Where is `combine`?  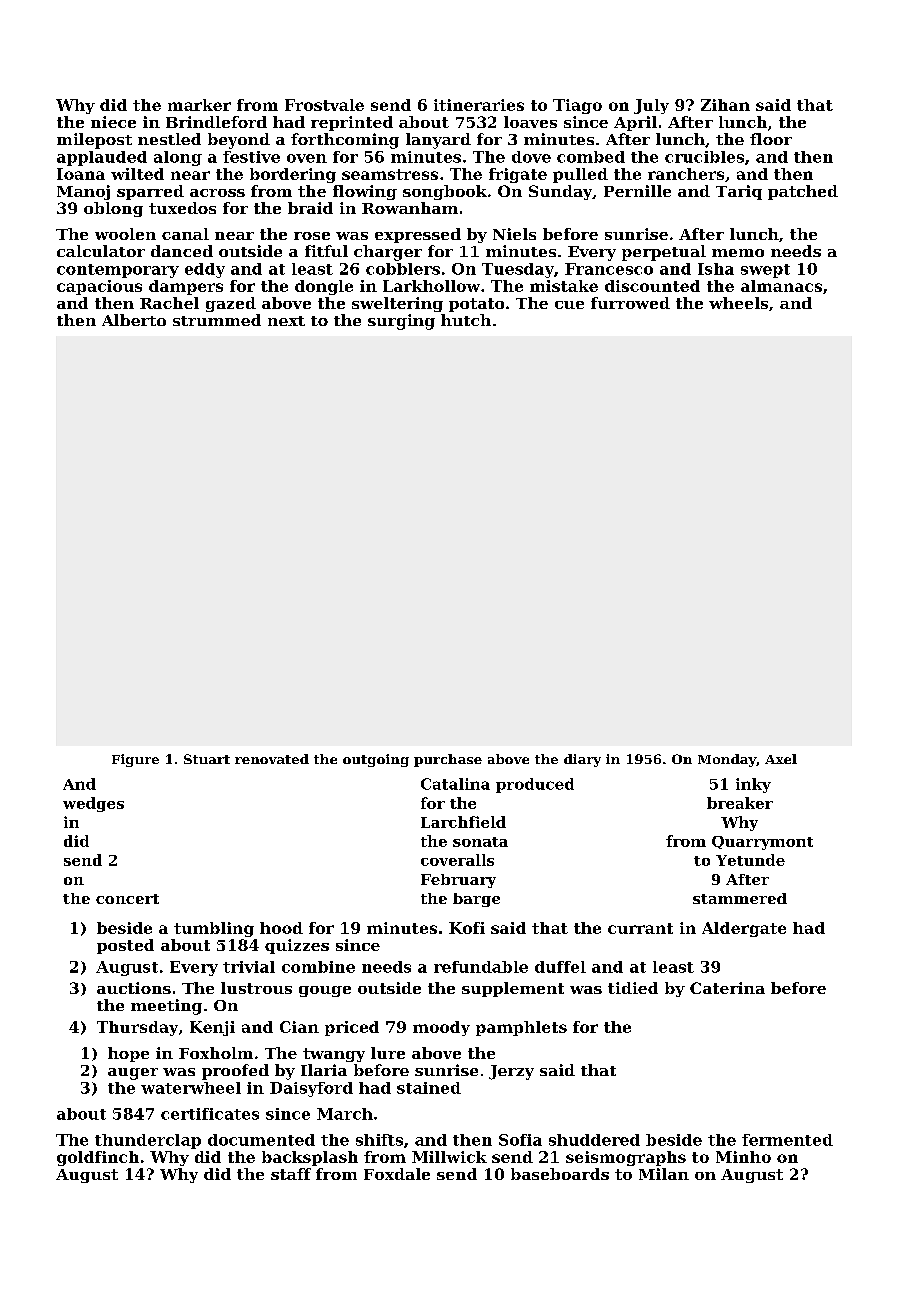 combine is located at coordinates (318, 967).
